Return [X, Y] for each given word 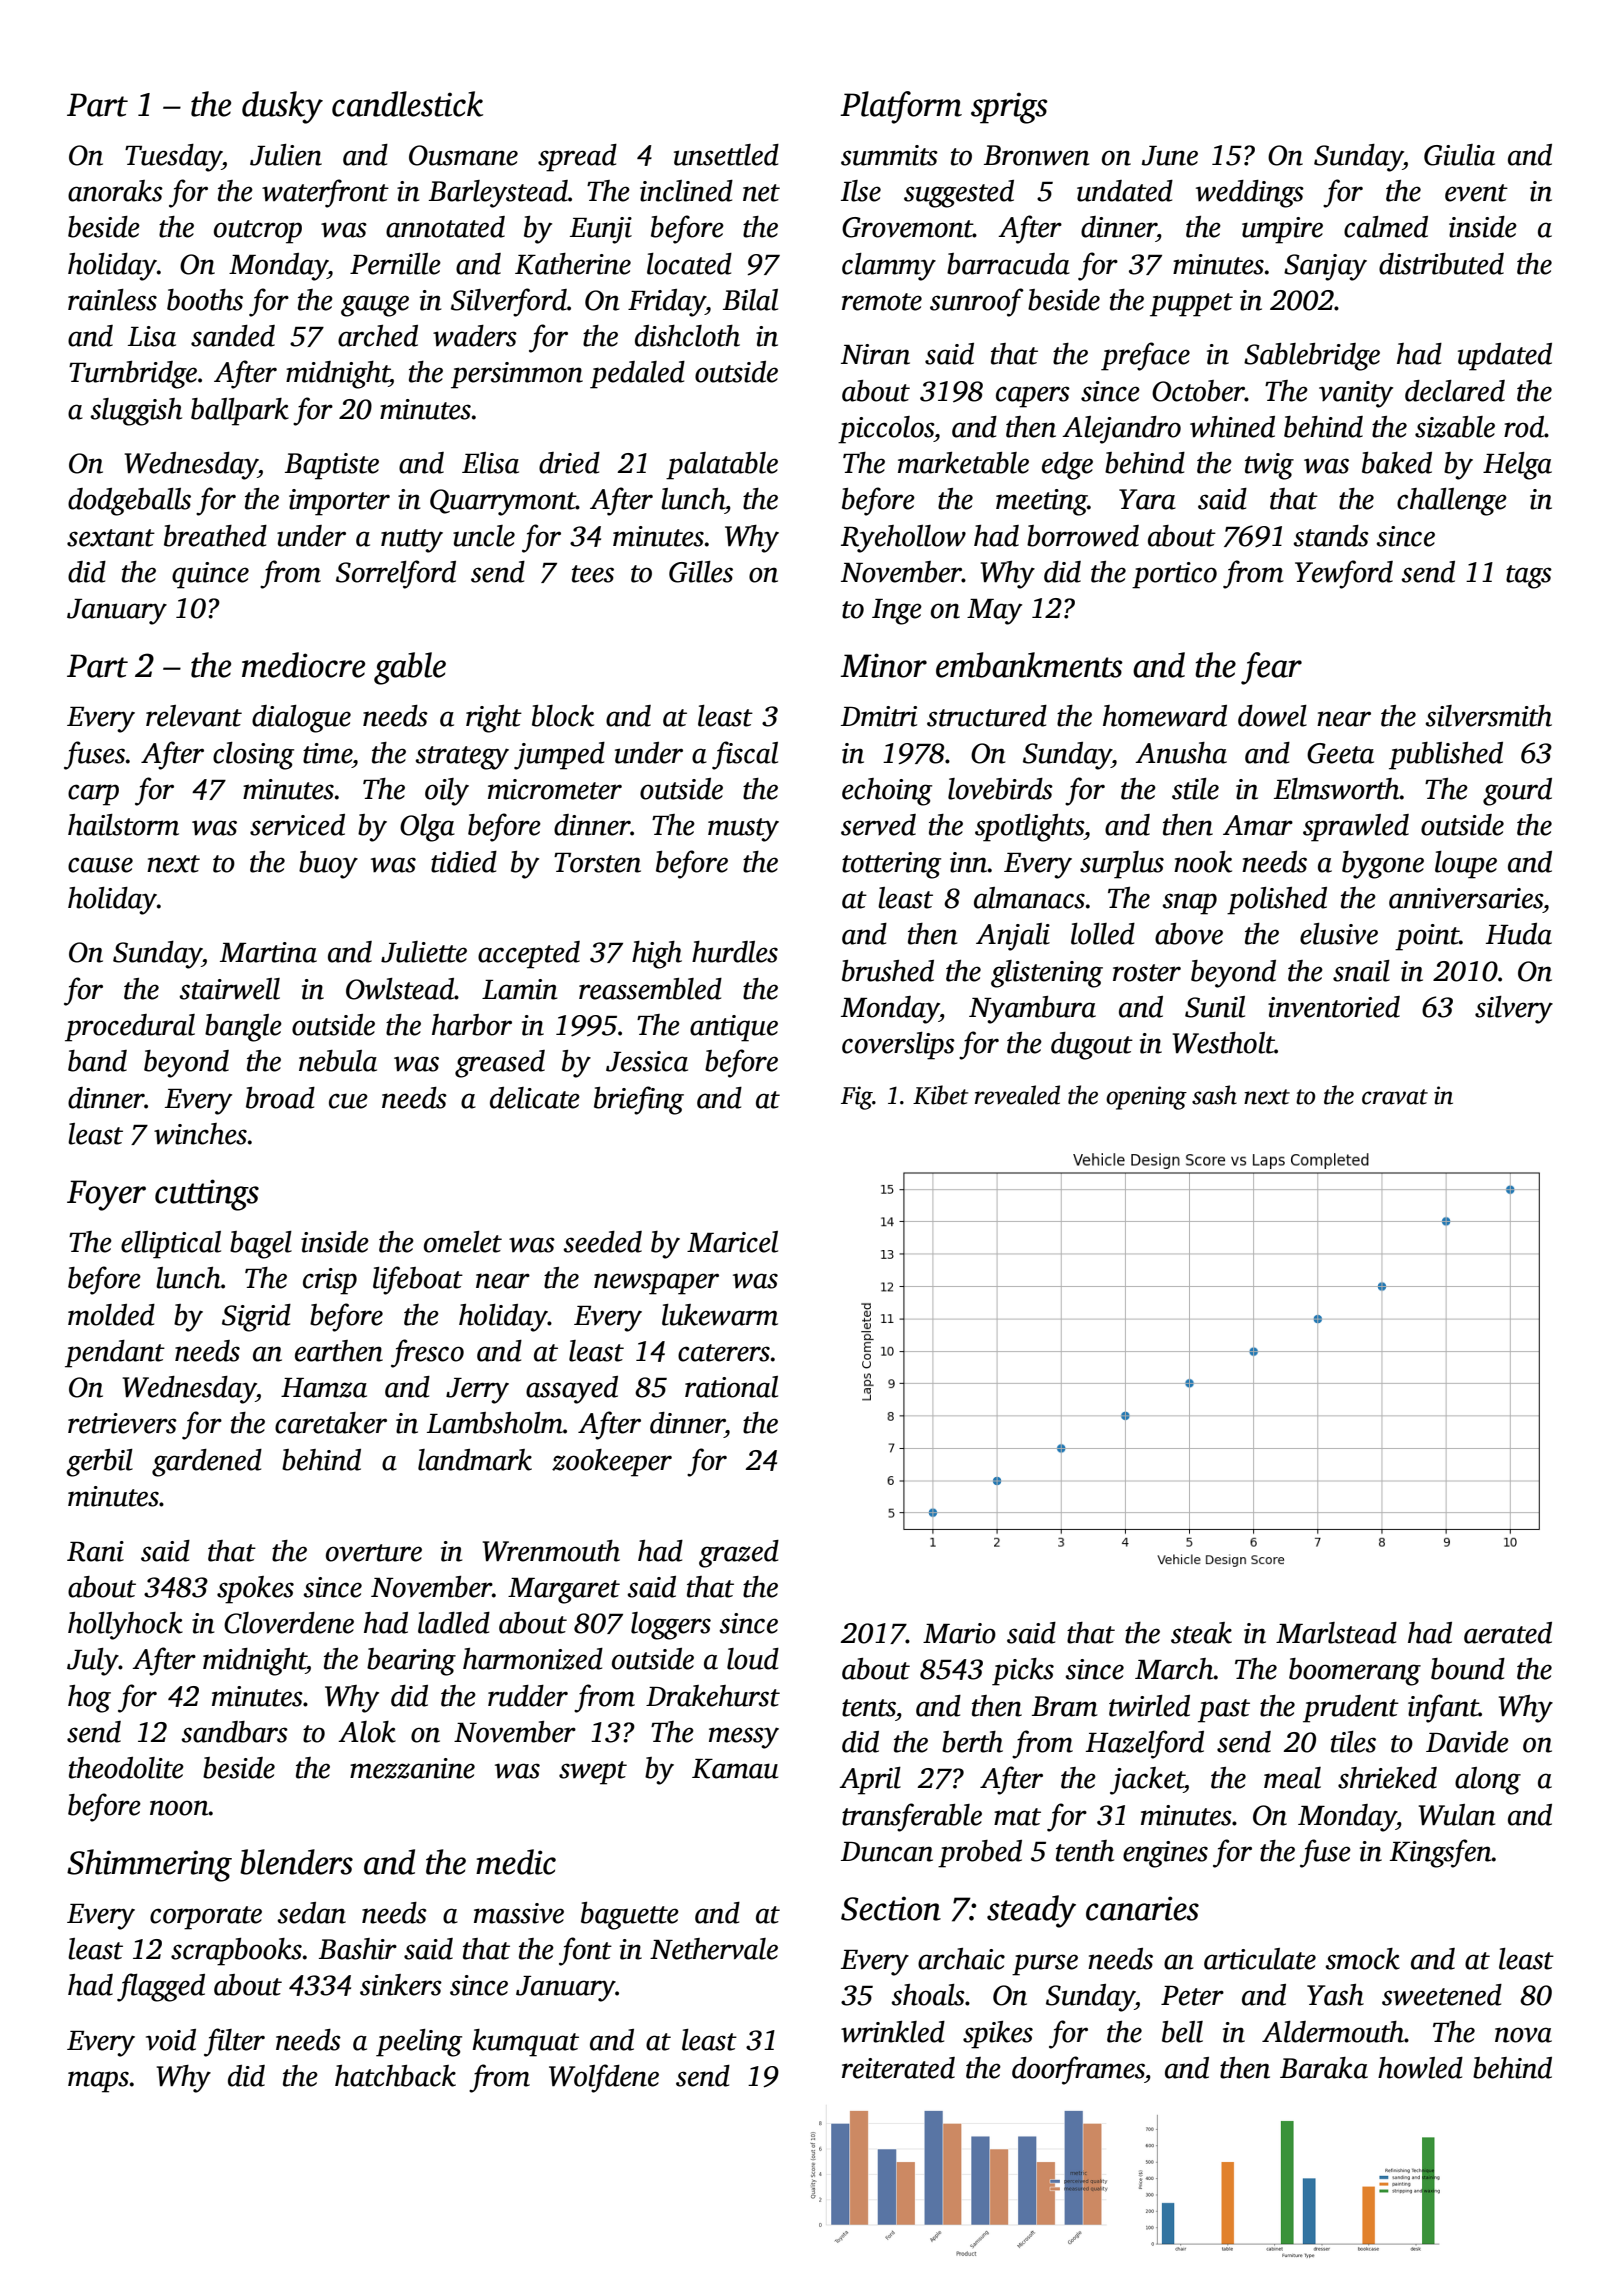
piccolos [886, 430]
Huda [1519, 934]
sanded [233, 336]
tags [1529, 577]
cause [100, 865]
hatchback [395, 2076]
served [878, 825]
